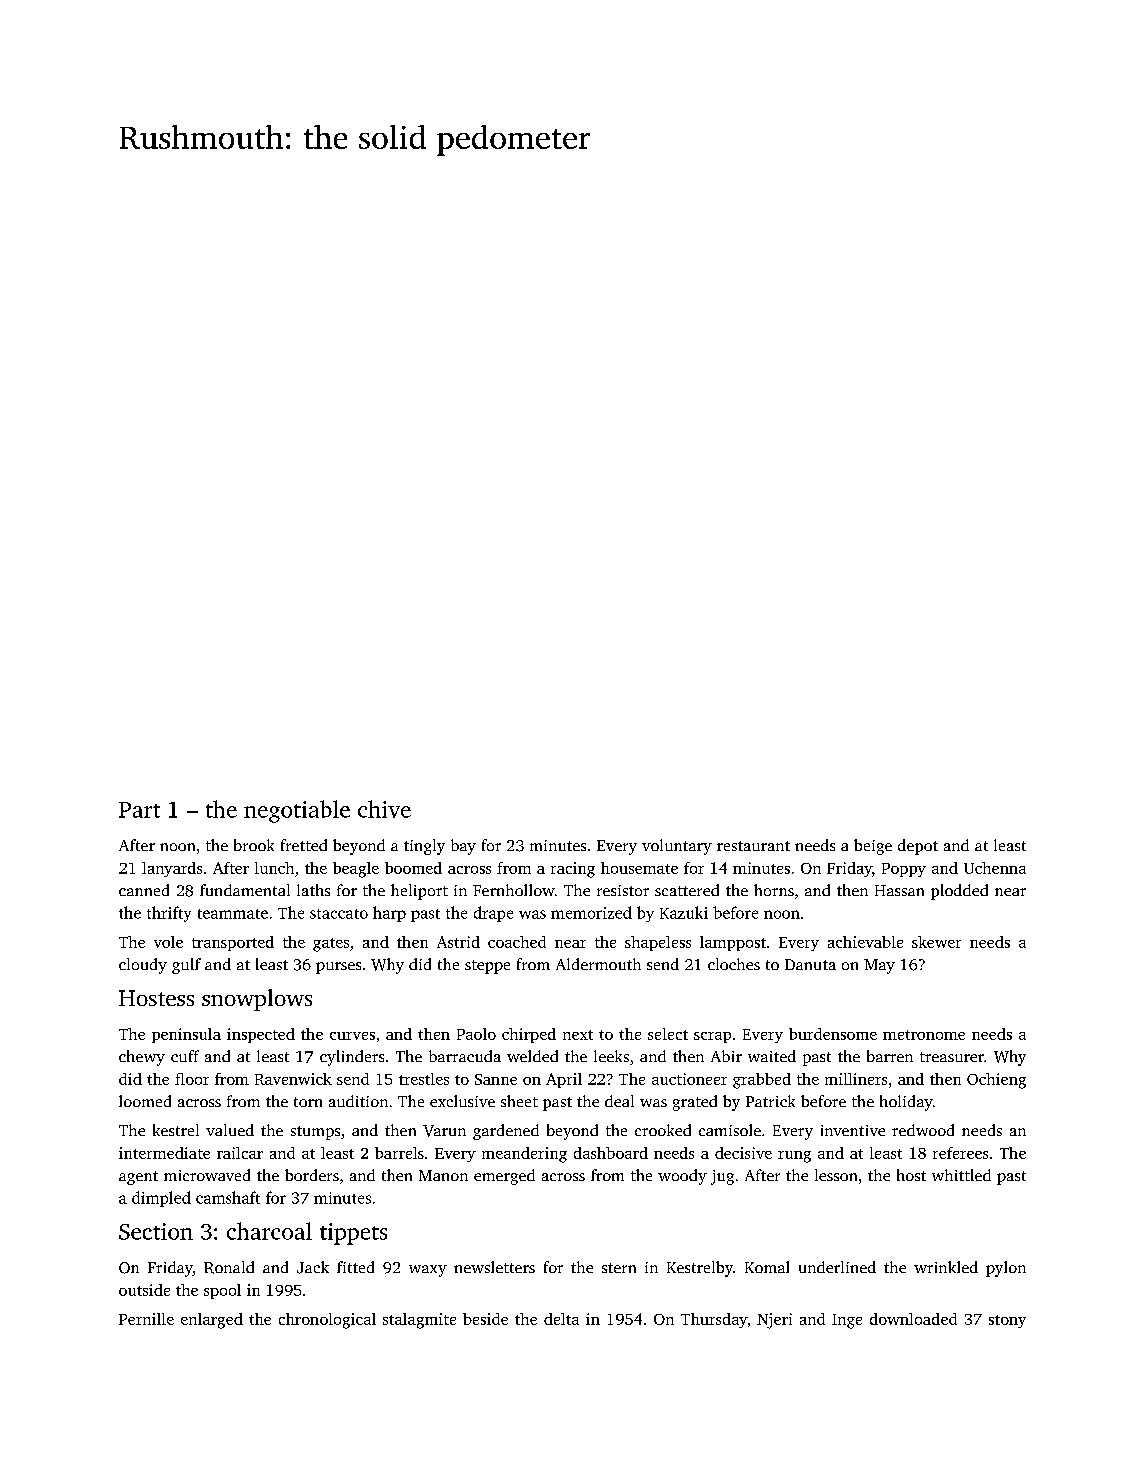 This page has height=1482, width=1145. Describe the element at coordinates (753, 846) in the page. I see `restaurant` at that location.
